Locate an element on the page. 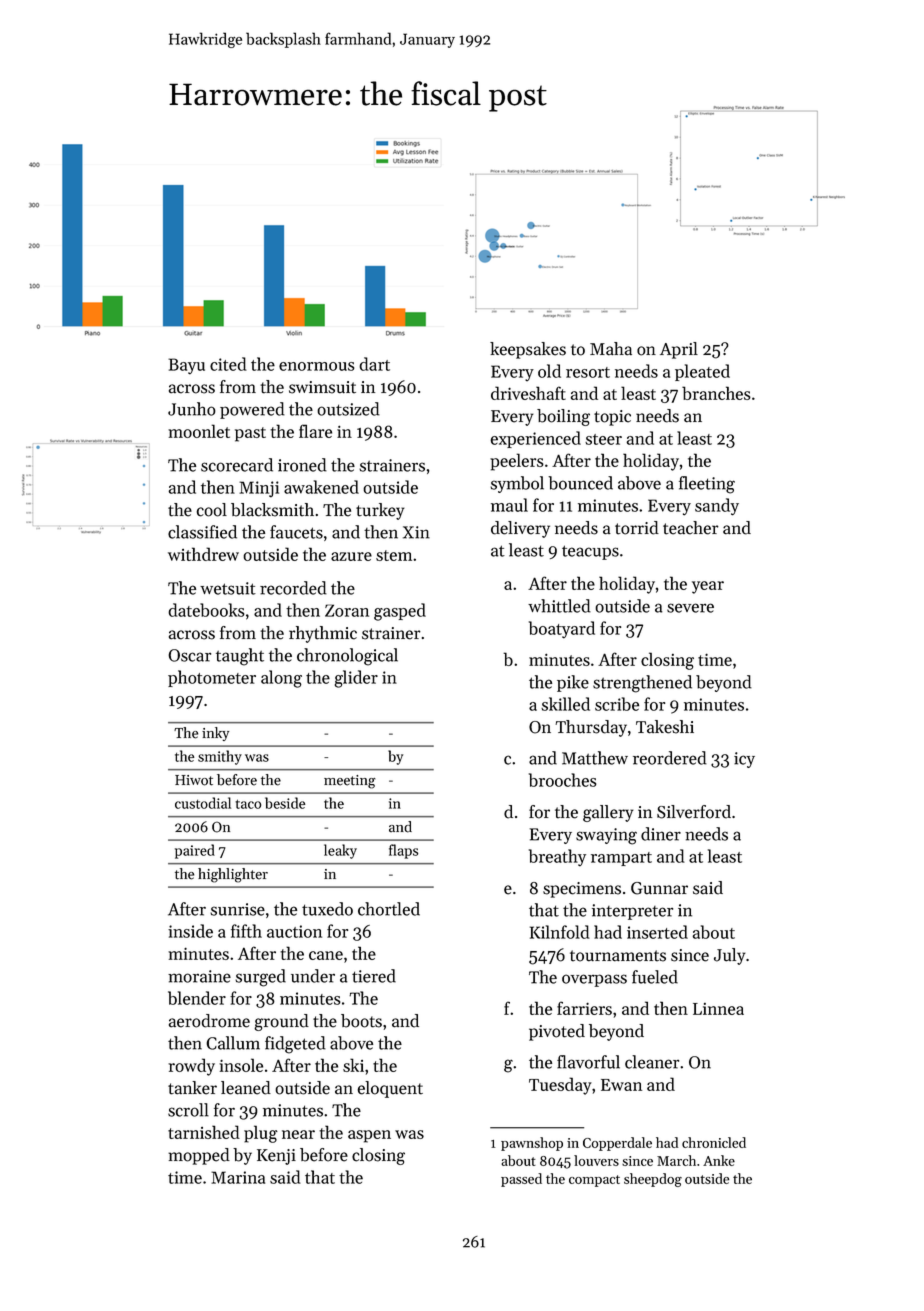 This document has height=1311, width=924. Linnea is located at coordinates (718, 1009).
